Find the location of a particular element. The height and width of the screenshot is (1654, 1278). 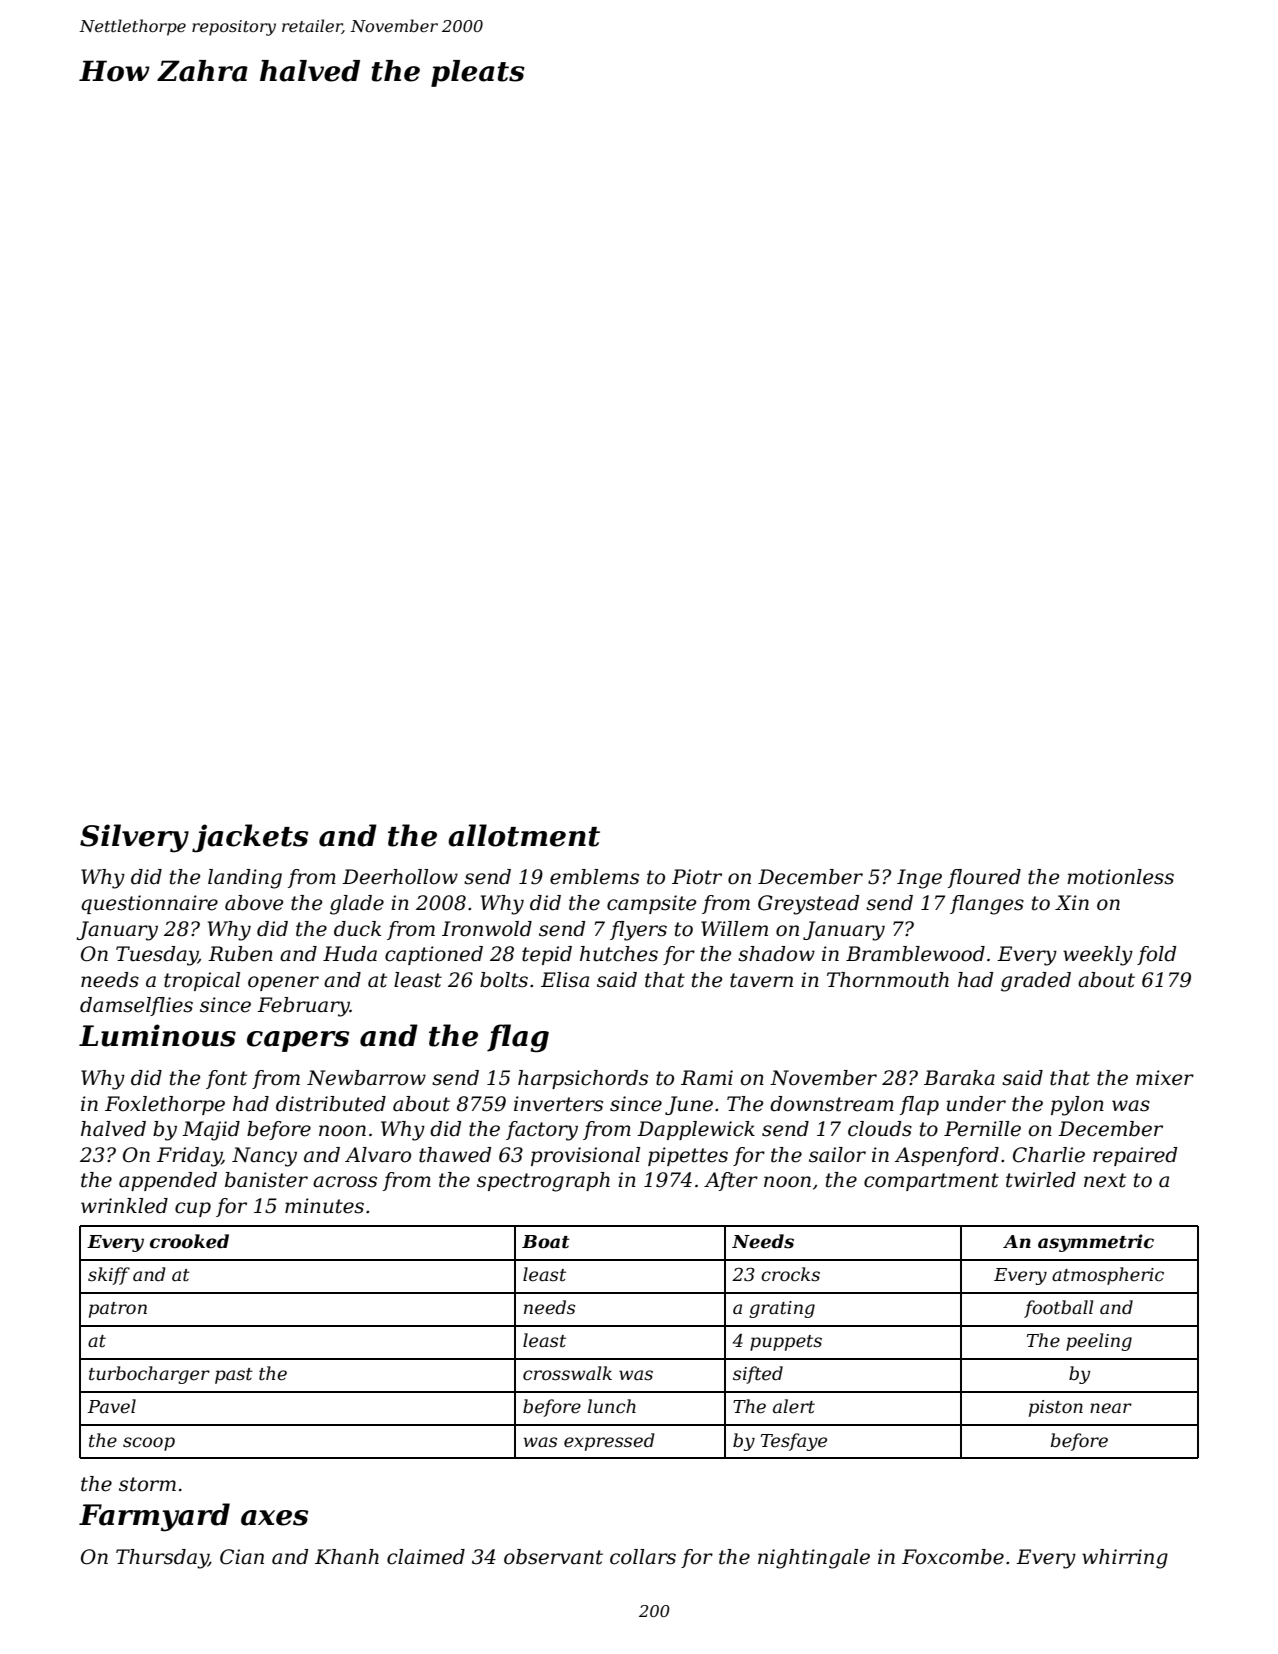

Elisa is located at coordinates (565, 980).
